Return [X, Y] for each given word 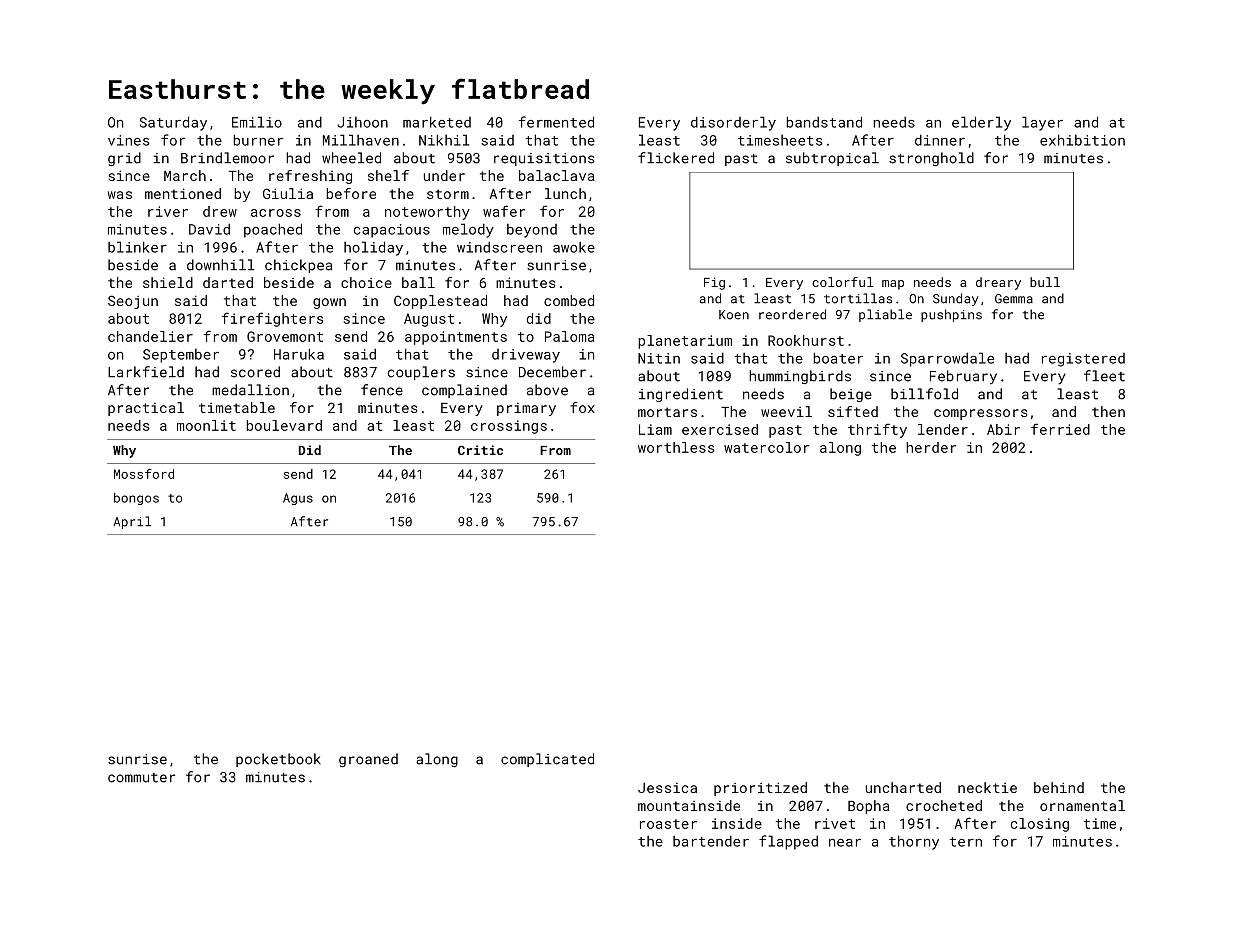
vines [129, 140]
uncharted [903, 787]
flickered [676, 158]
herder [931, 447]
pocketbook [278, 760]
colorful [843, 282]
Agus [298, 499]
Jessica [667, 788]
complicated [547, 760]
